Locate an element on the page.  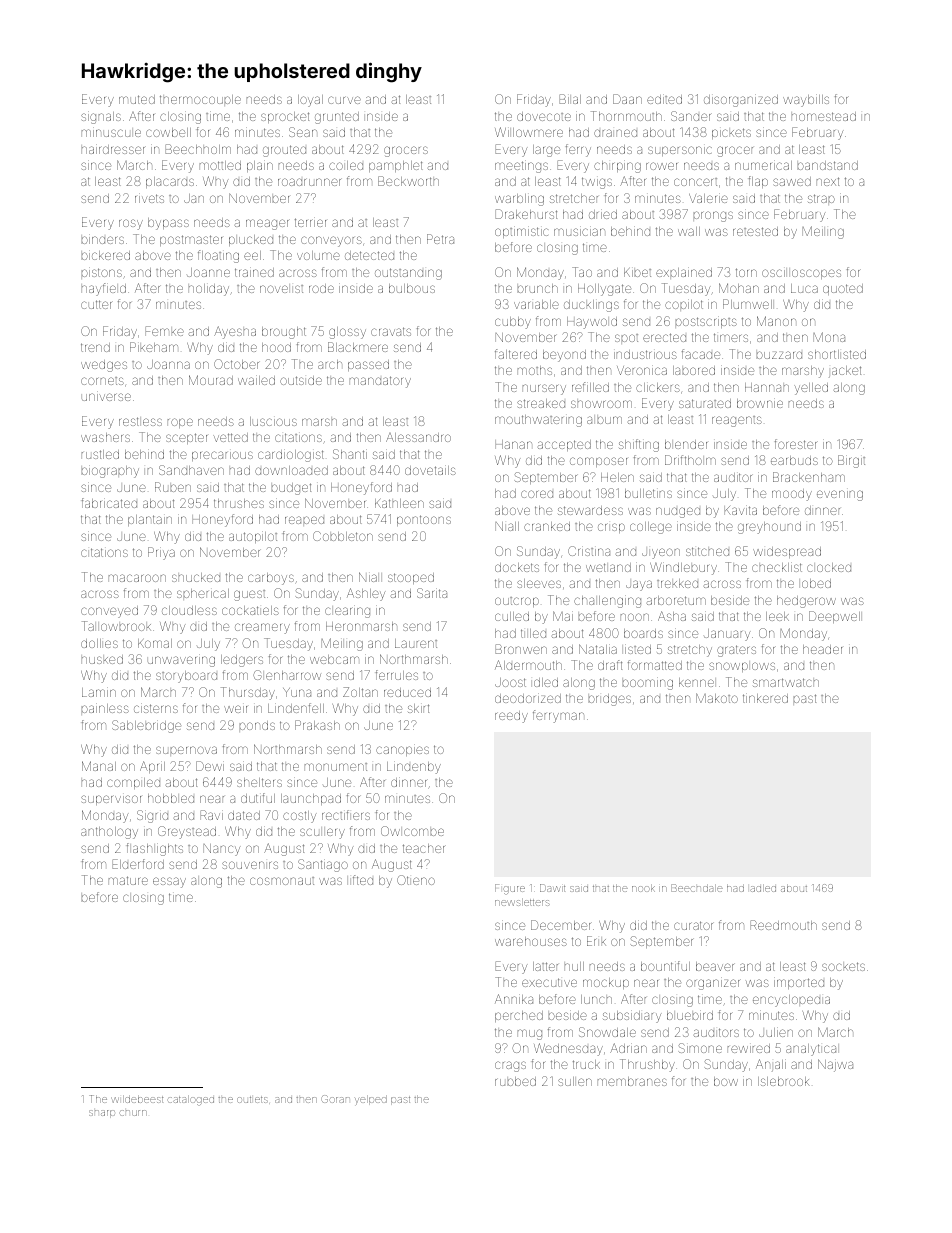
Joanna is located at coordinates (168, 364).
